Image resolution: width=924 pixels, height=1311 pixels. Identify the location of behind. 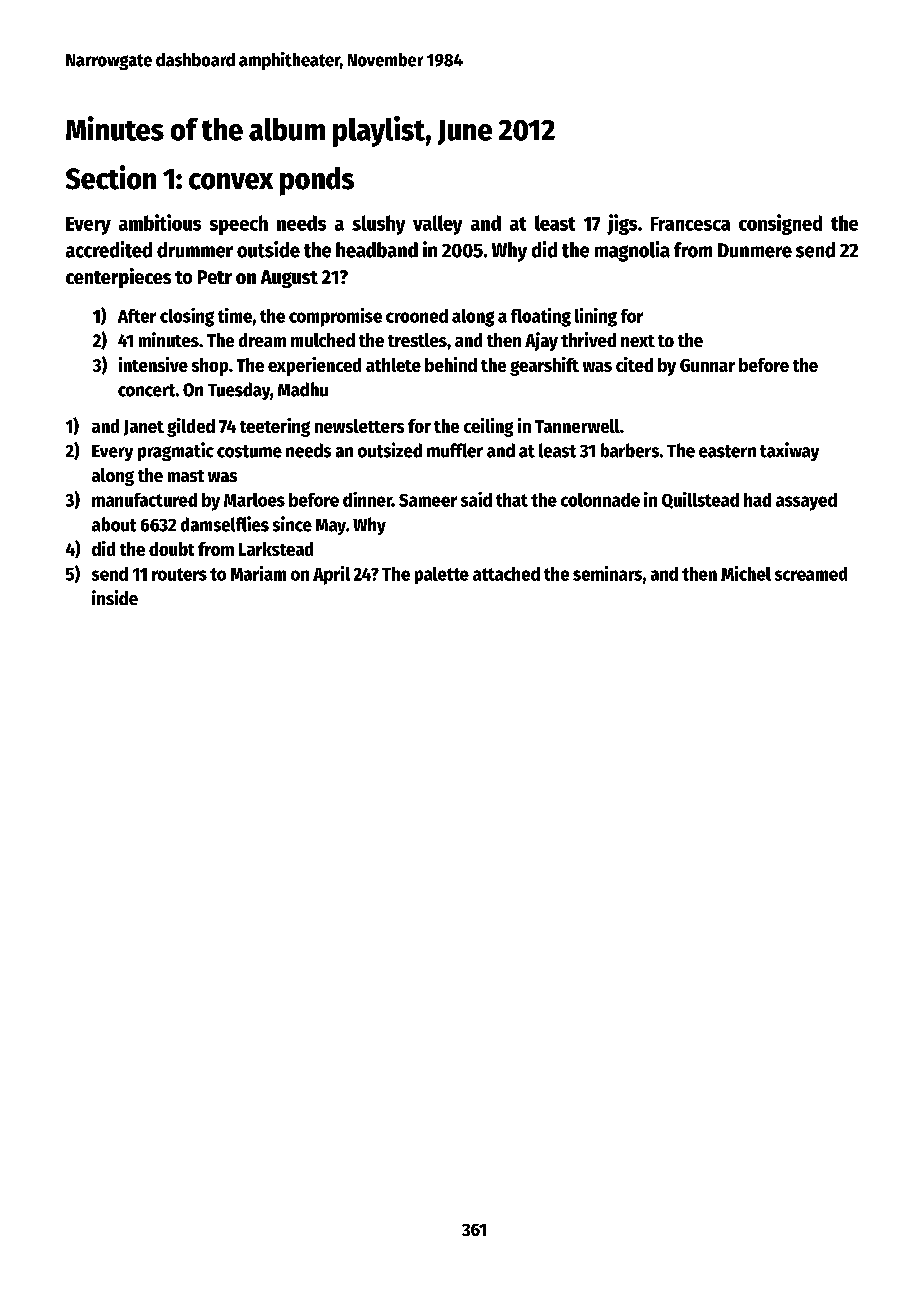
(451, 364).
